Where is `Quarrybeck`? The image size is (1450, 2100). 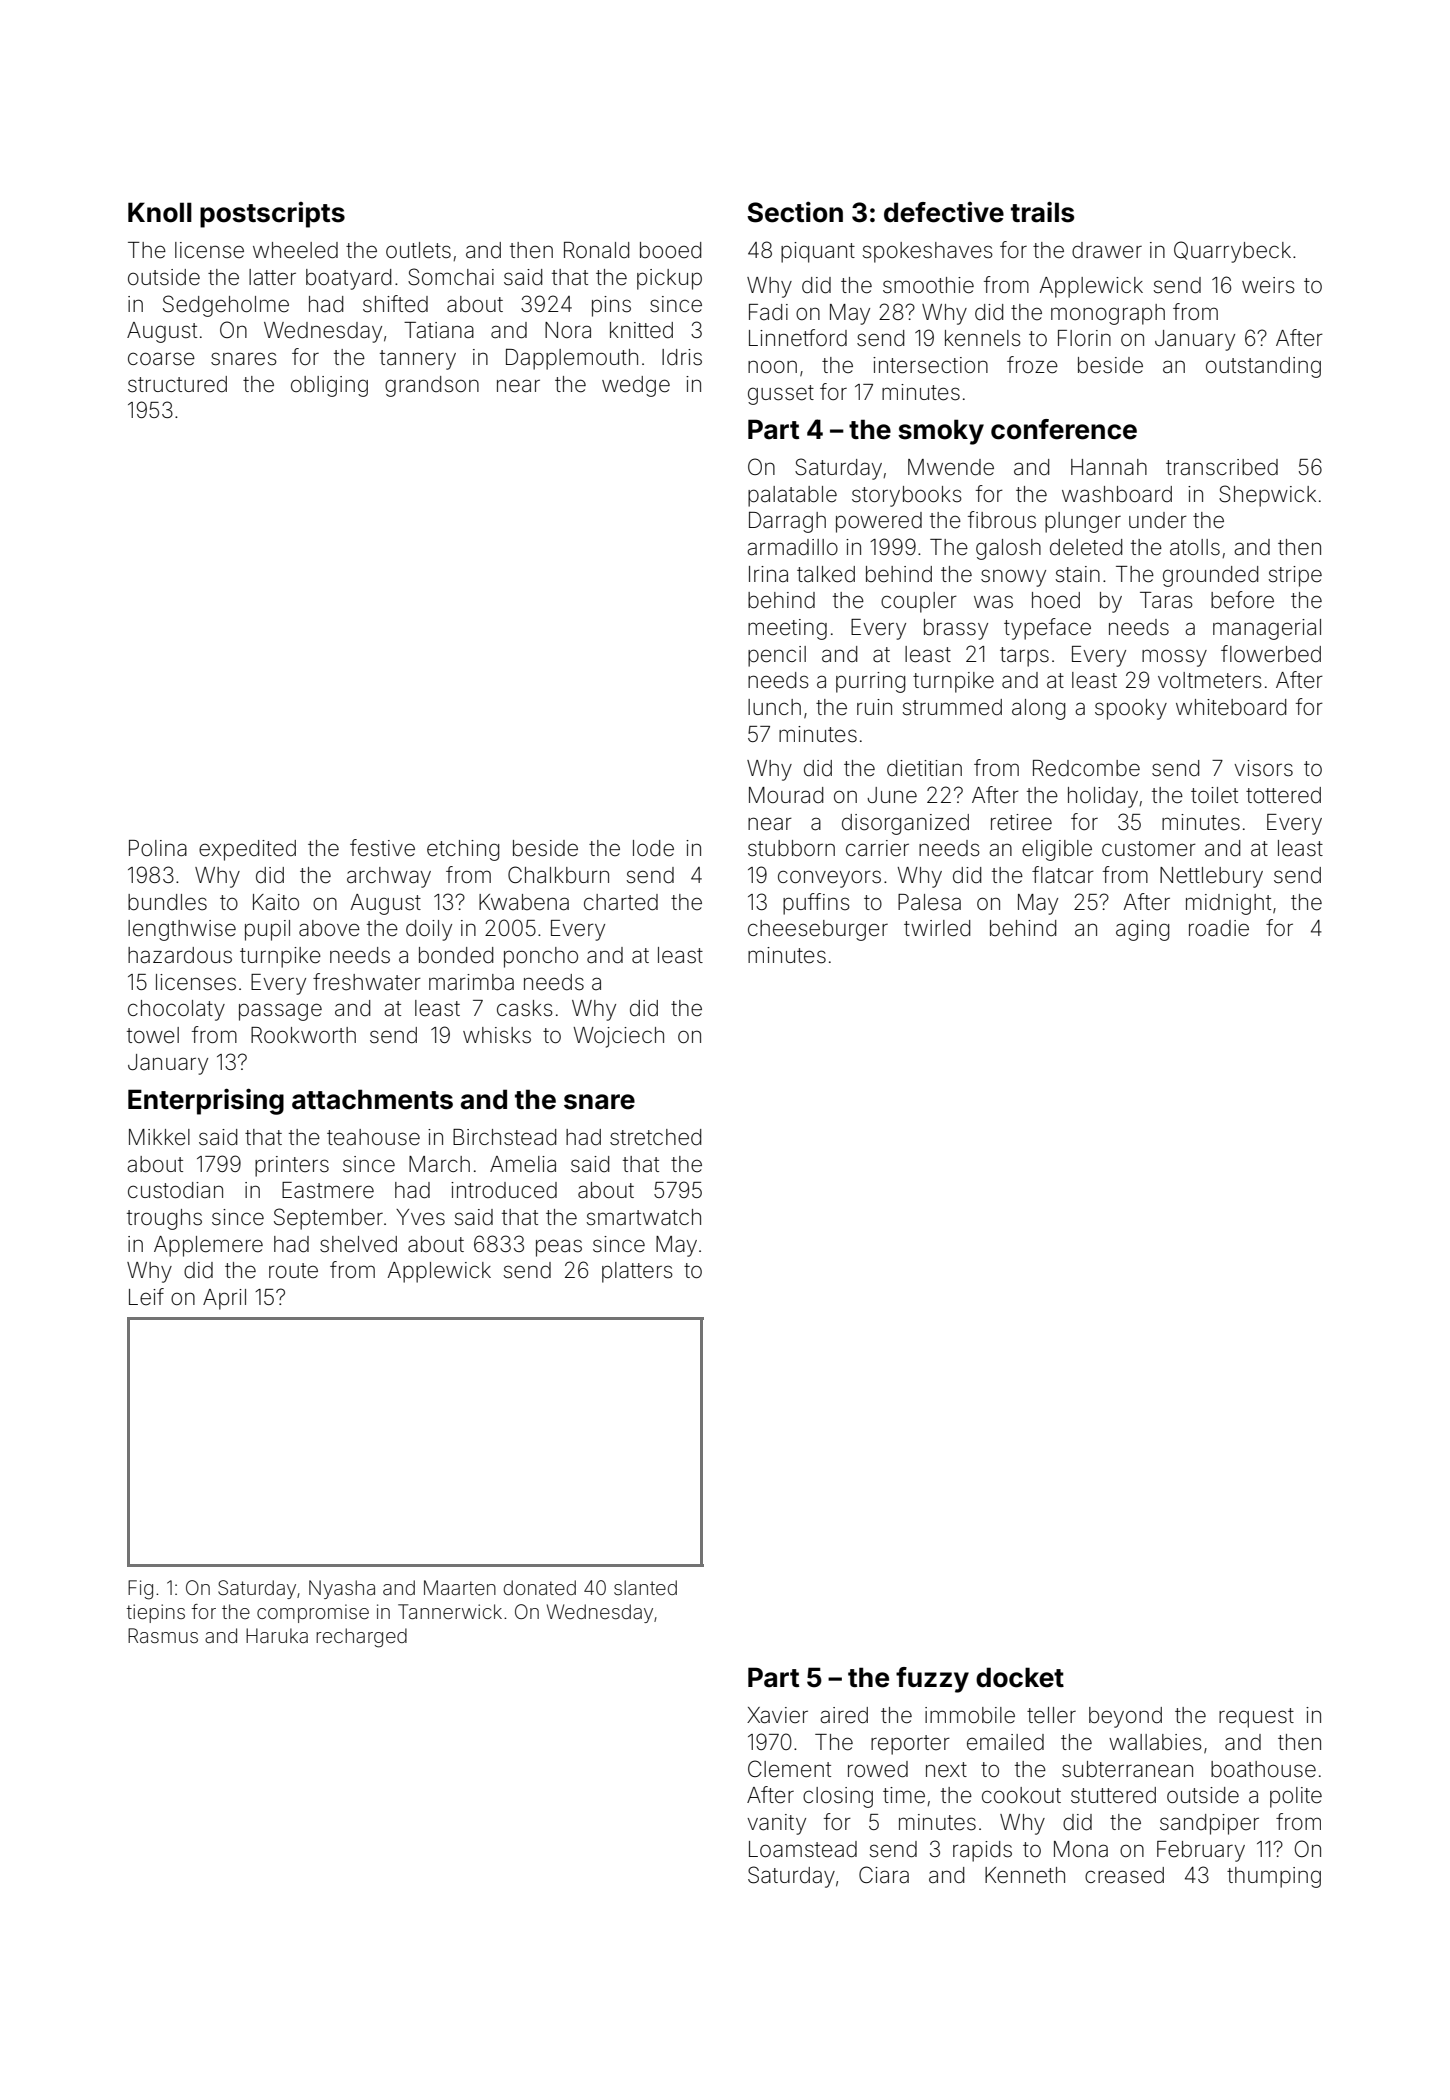
Quarrybeck is located at coordinates (1232, 252).
